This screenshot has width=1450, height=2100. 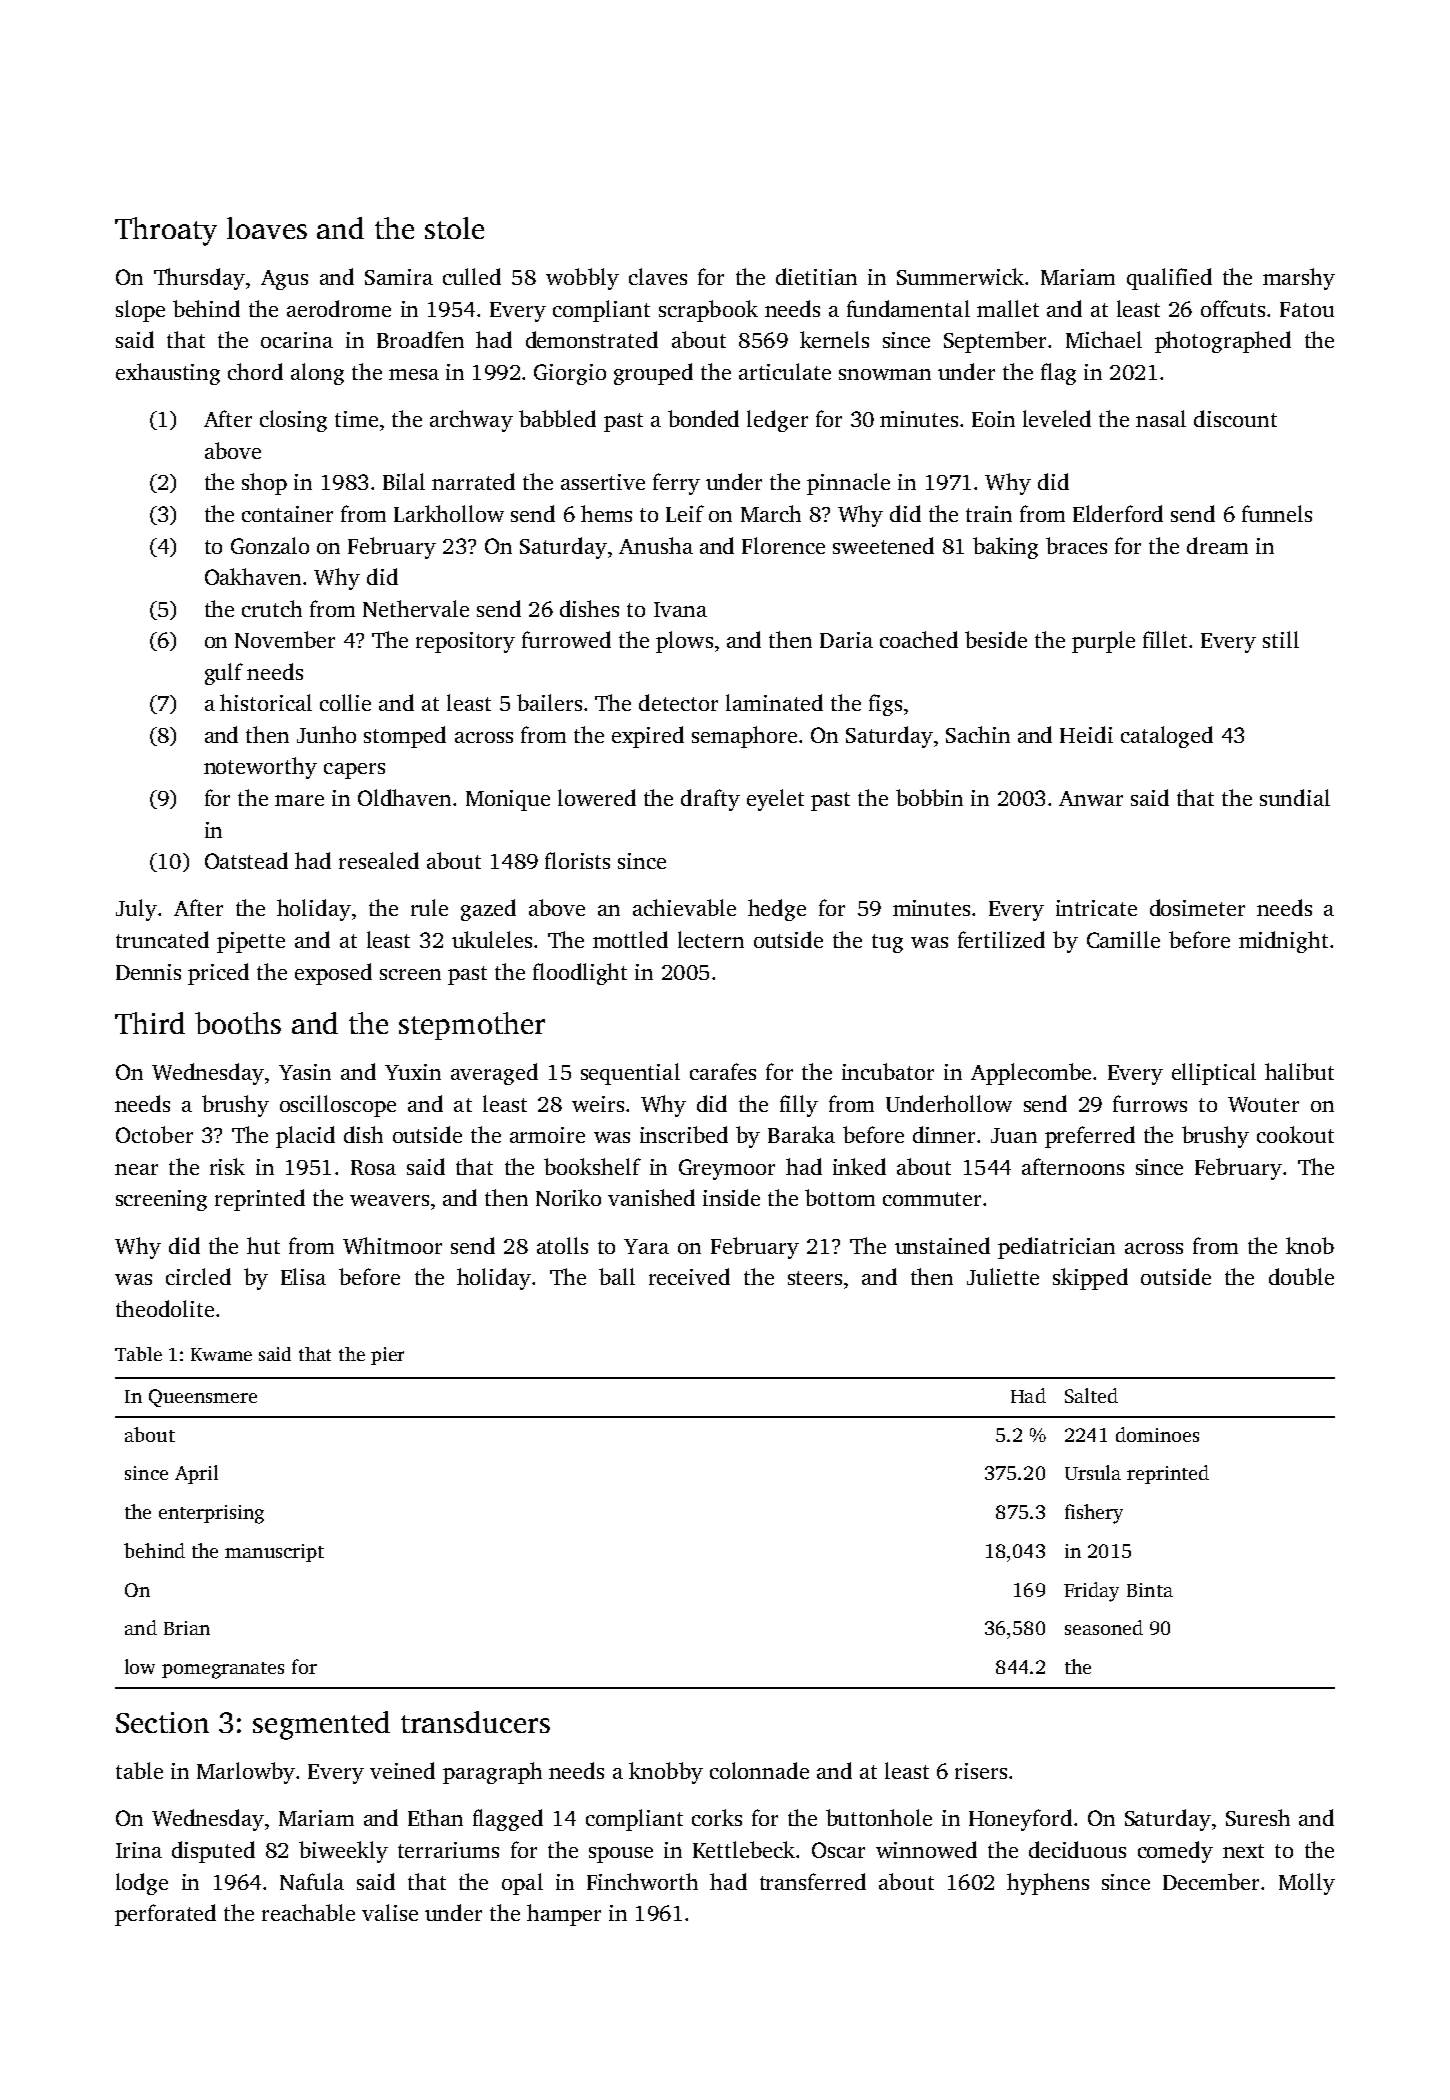 I want to click on Marlowby, so click(x=246, y=1773).
